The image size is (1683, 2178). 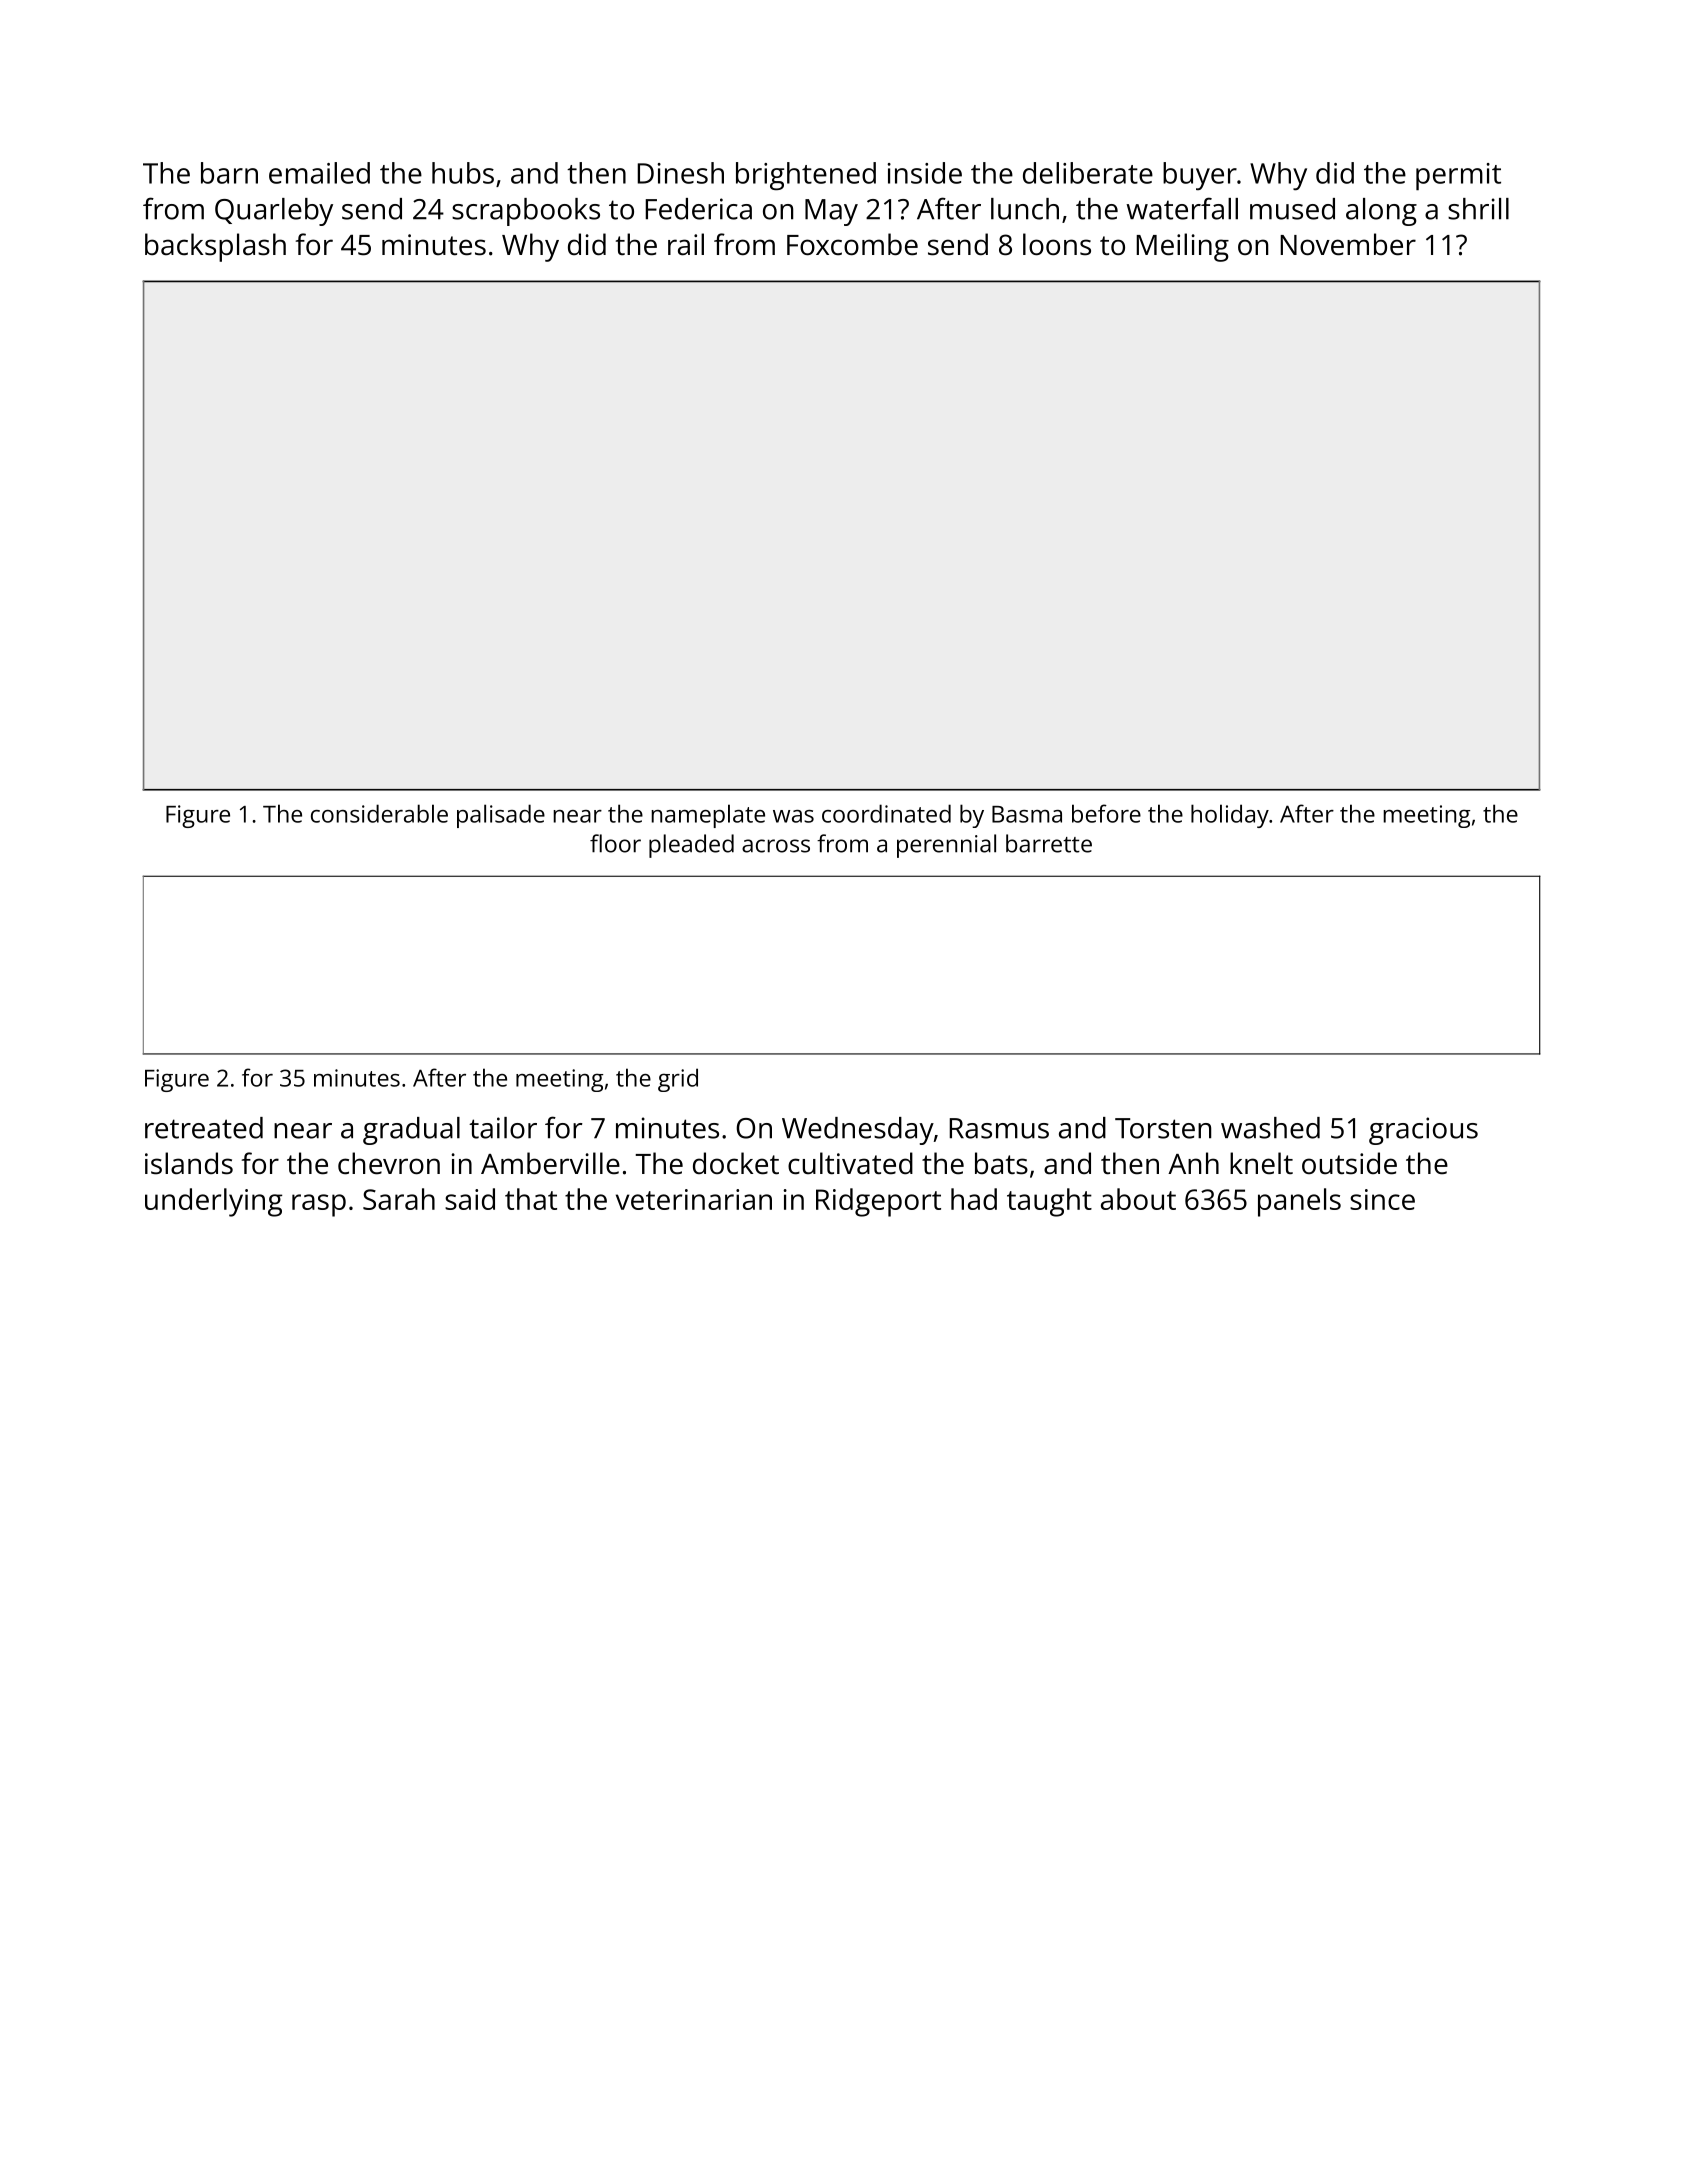 What do you see at coordinates (379, 813) in the screenshot?
I see `considerable` at bounding box center [379, 813].
